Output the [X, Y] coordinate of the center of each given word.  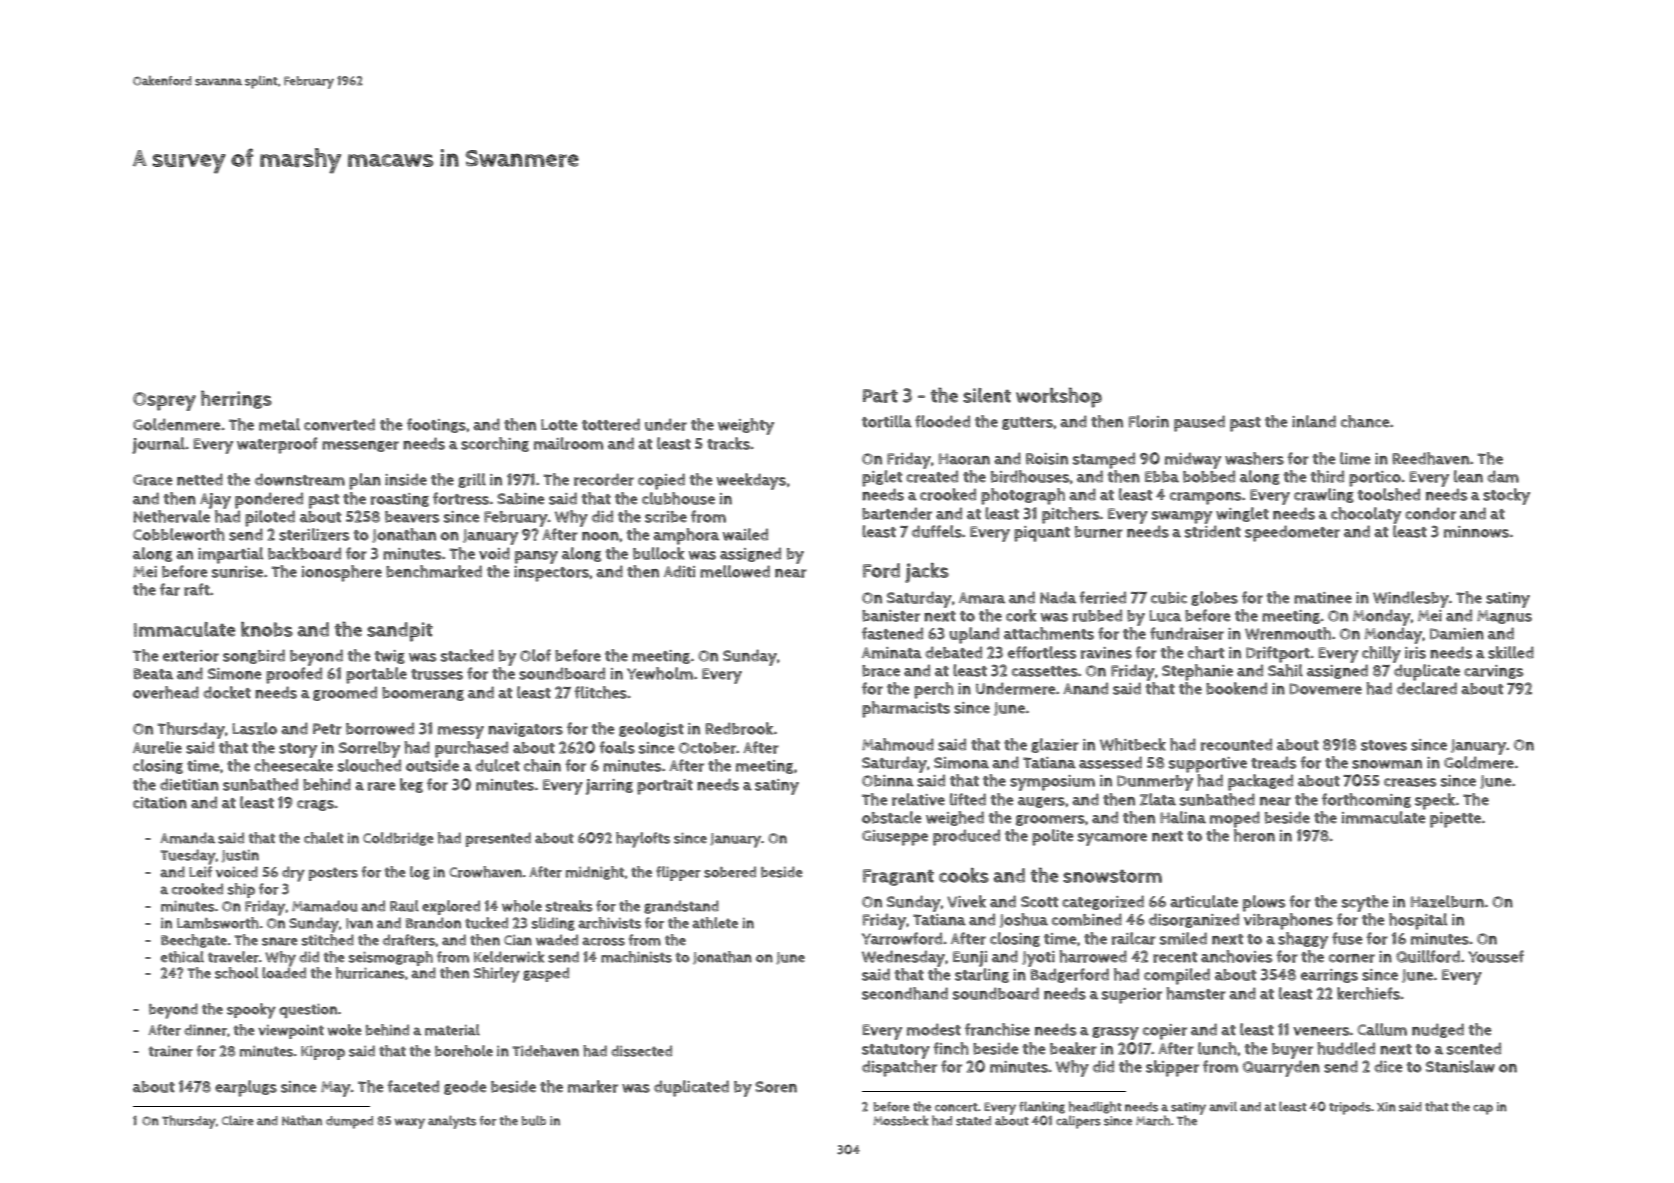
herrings [236, 399]
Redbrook [739, 728]
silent [987, 395]
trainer [171, 1051]
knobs [267, 629]
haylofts [643, 840]
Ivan [359, 923]
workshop [1059, 397]
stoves [1384, 745]
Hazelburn [1447, 901]
